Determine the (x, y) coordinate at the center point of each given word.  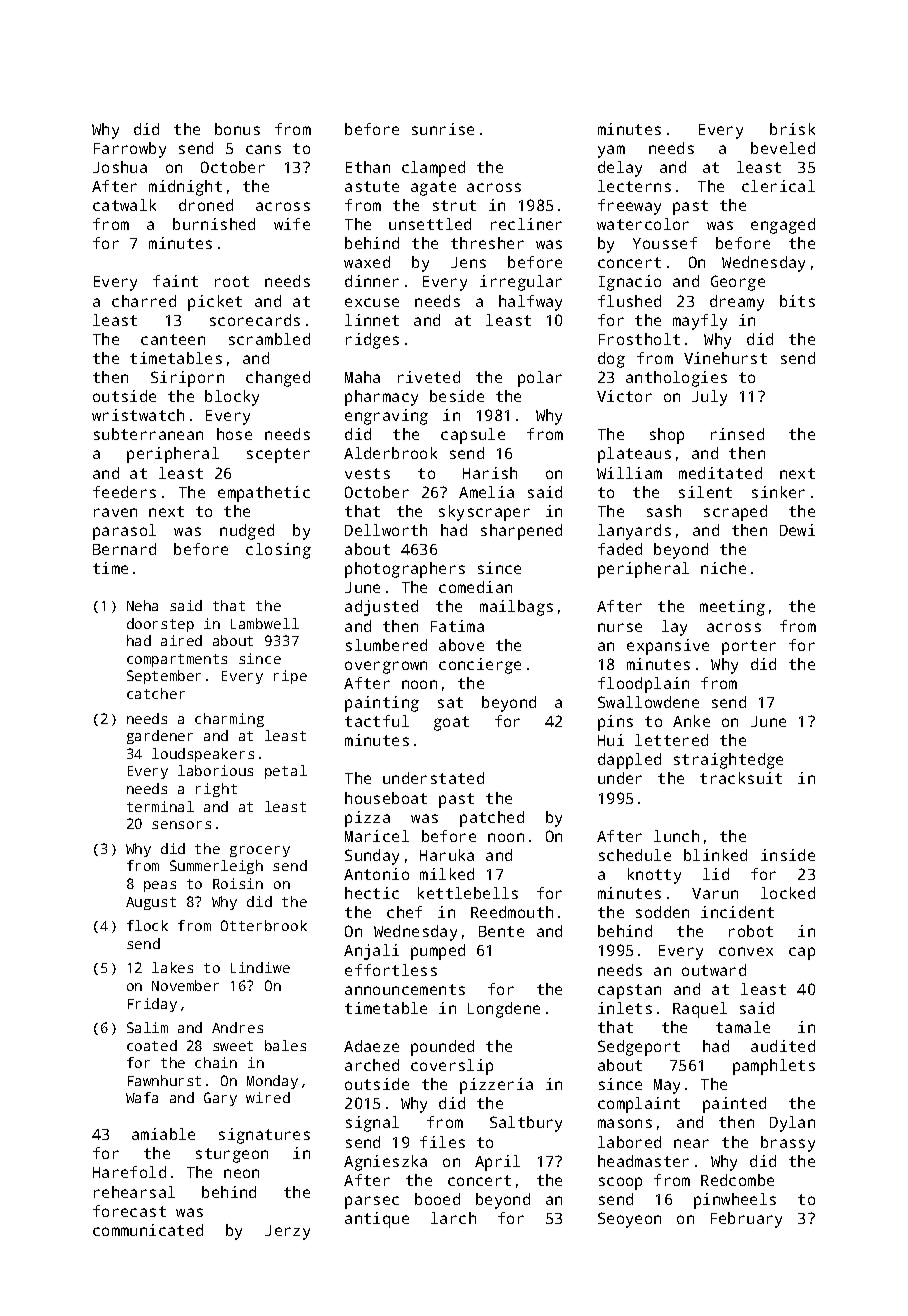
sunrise (443, 129)
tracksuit (741, 778)
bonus (237, 129)
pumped (438, 952)
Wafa (142, 1097)
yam (611, 151)
